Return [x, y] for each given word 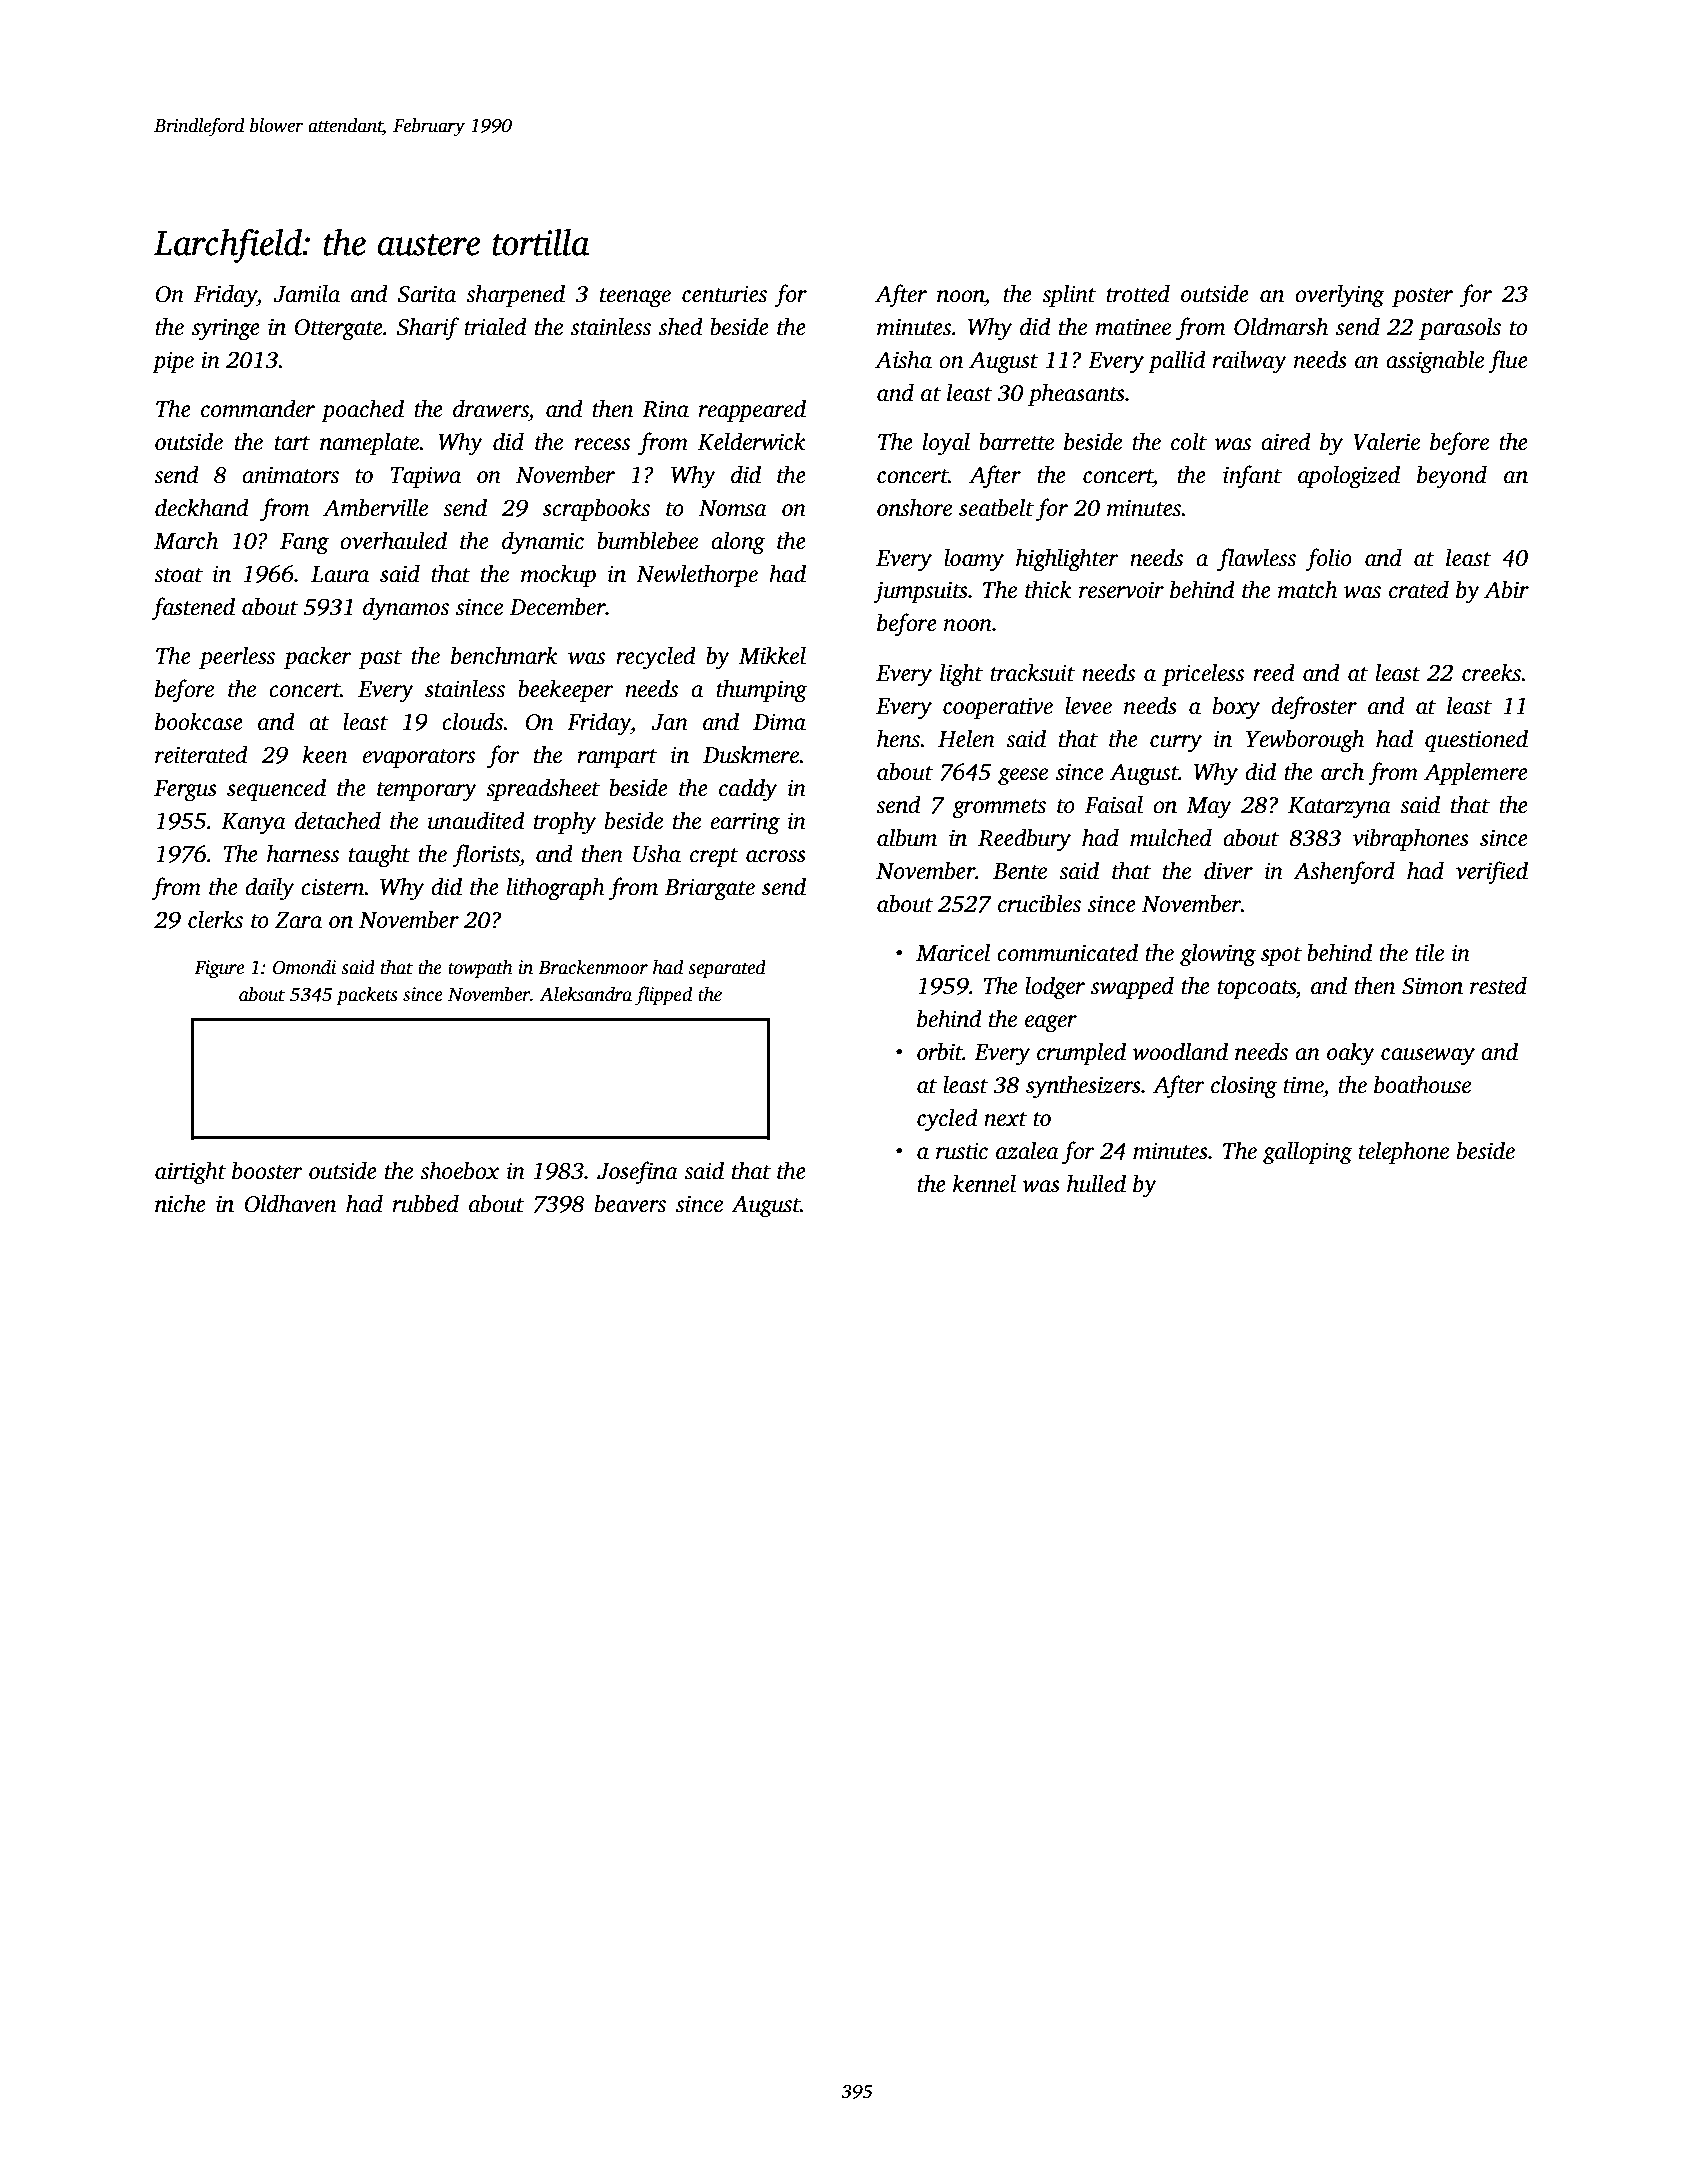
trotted [1138, 293]
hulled [1096, 1183]
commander [258, 408]
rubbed [426, 1203]
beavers [630, 1203]
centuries [724, 294]
